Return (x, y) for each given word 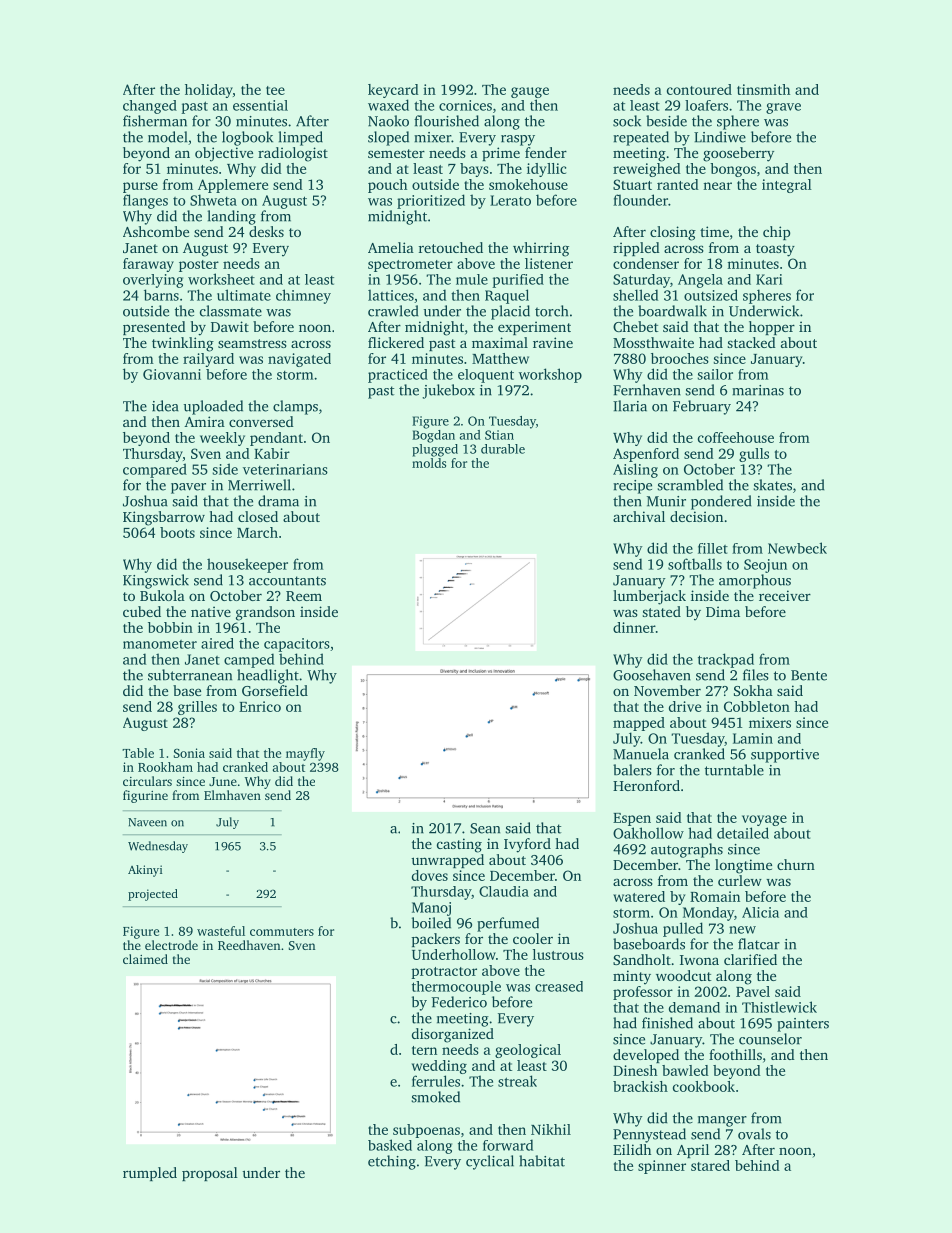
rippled (636, 249)
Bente (809, 675)
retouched (451, 247)
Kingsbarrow (164, 518)
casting (459, 845)
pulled (683, 929)
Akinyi (145, 871)
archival (639, 516)
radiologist (293, 154)
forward (508, 1145)
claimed (145, 959)
